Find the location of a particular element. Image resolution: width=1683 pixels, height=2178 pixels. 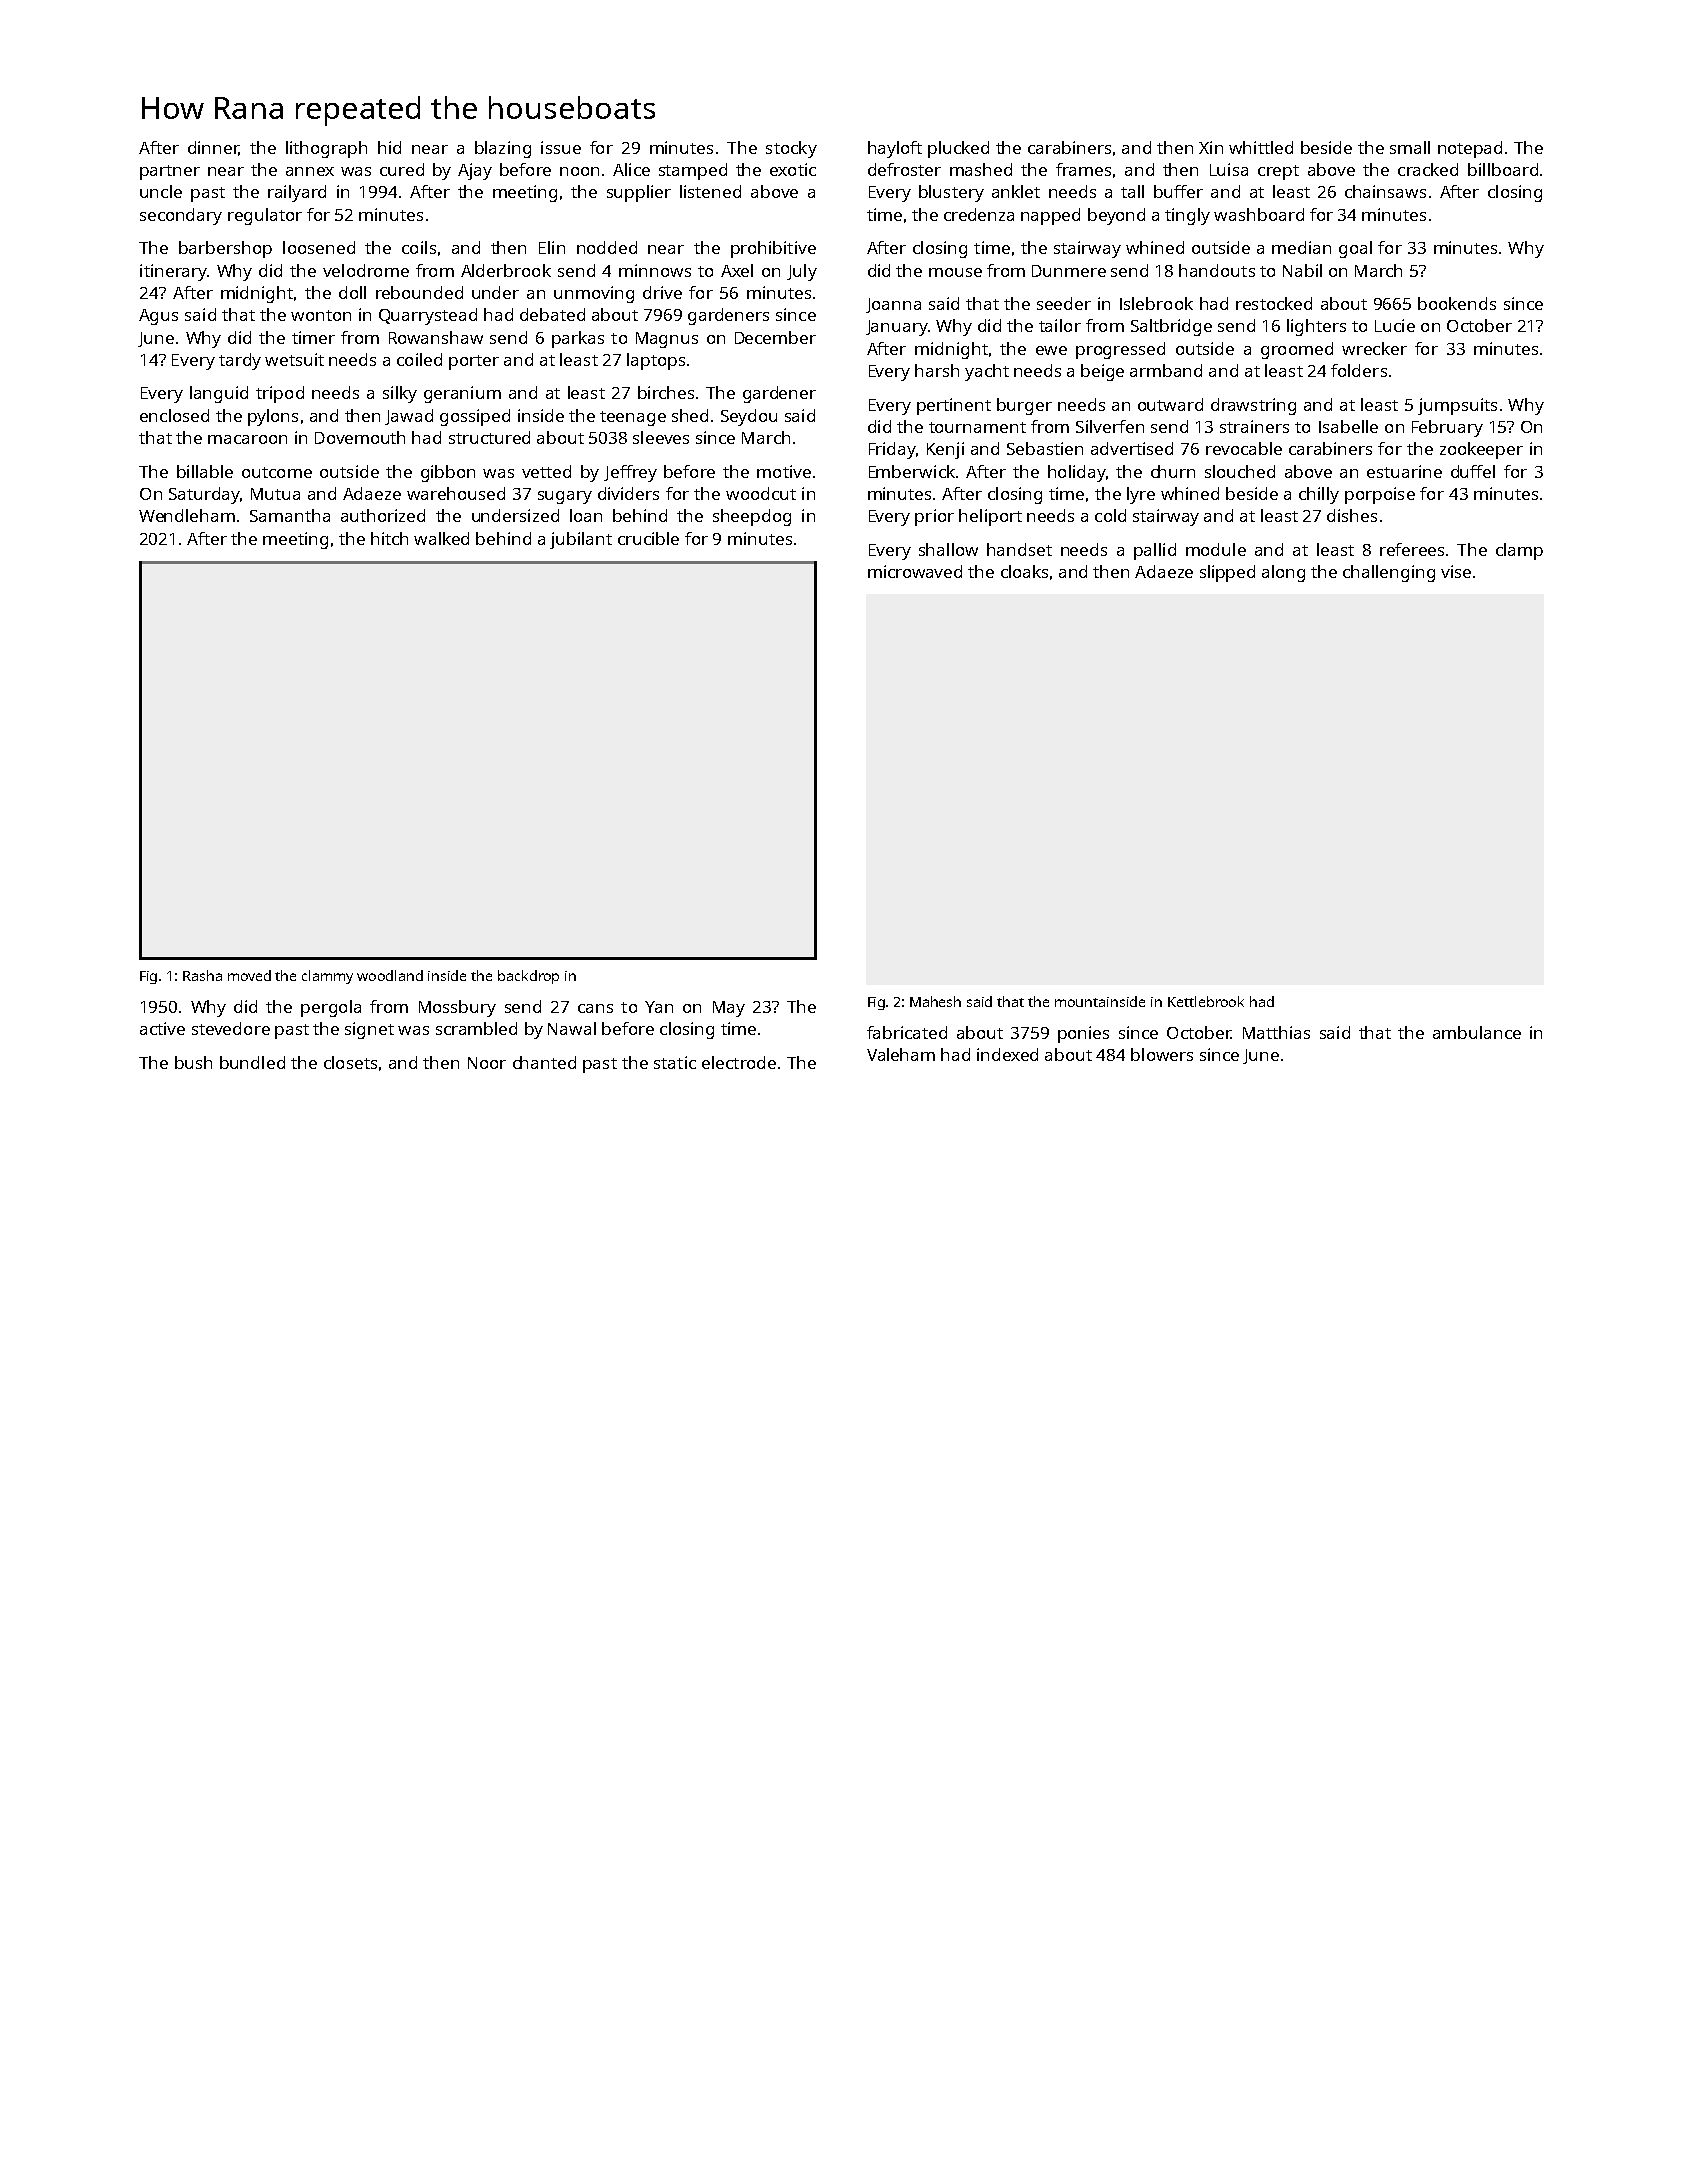

regulator is located at coordinates (265, 216).
